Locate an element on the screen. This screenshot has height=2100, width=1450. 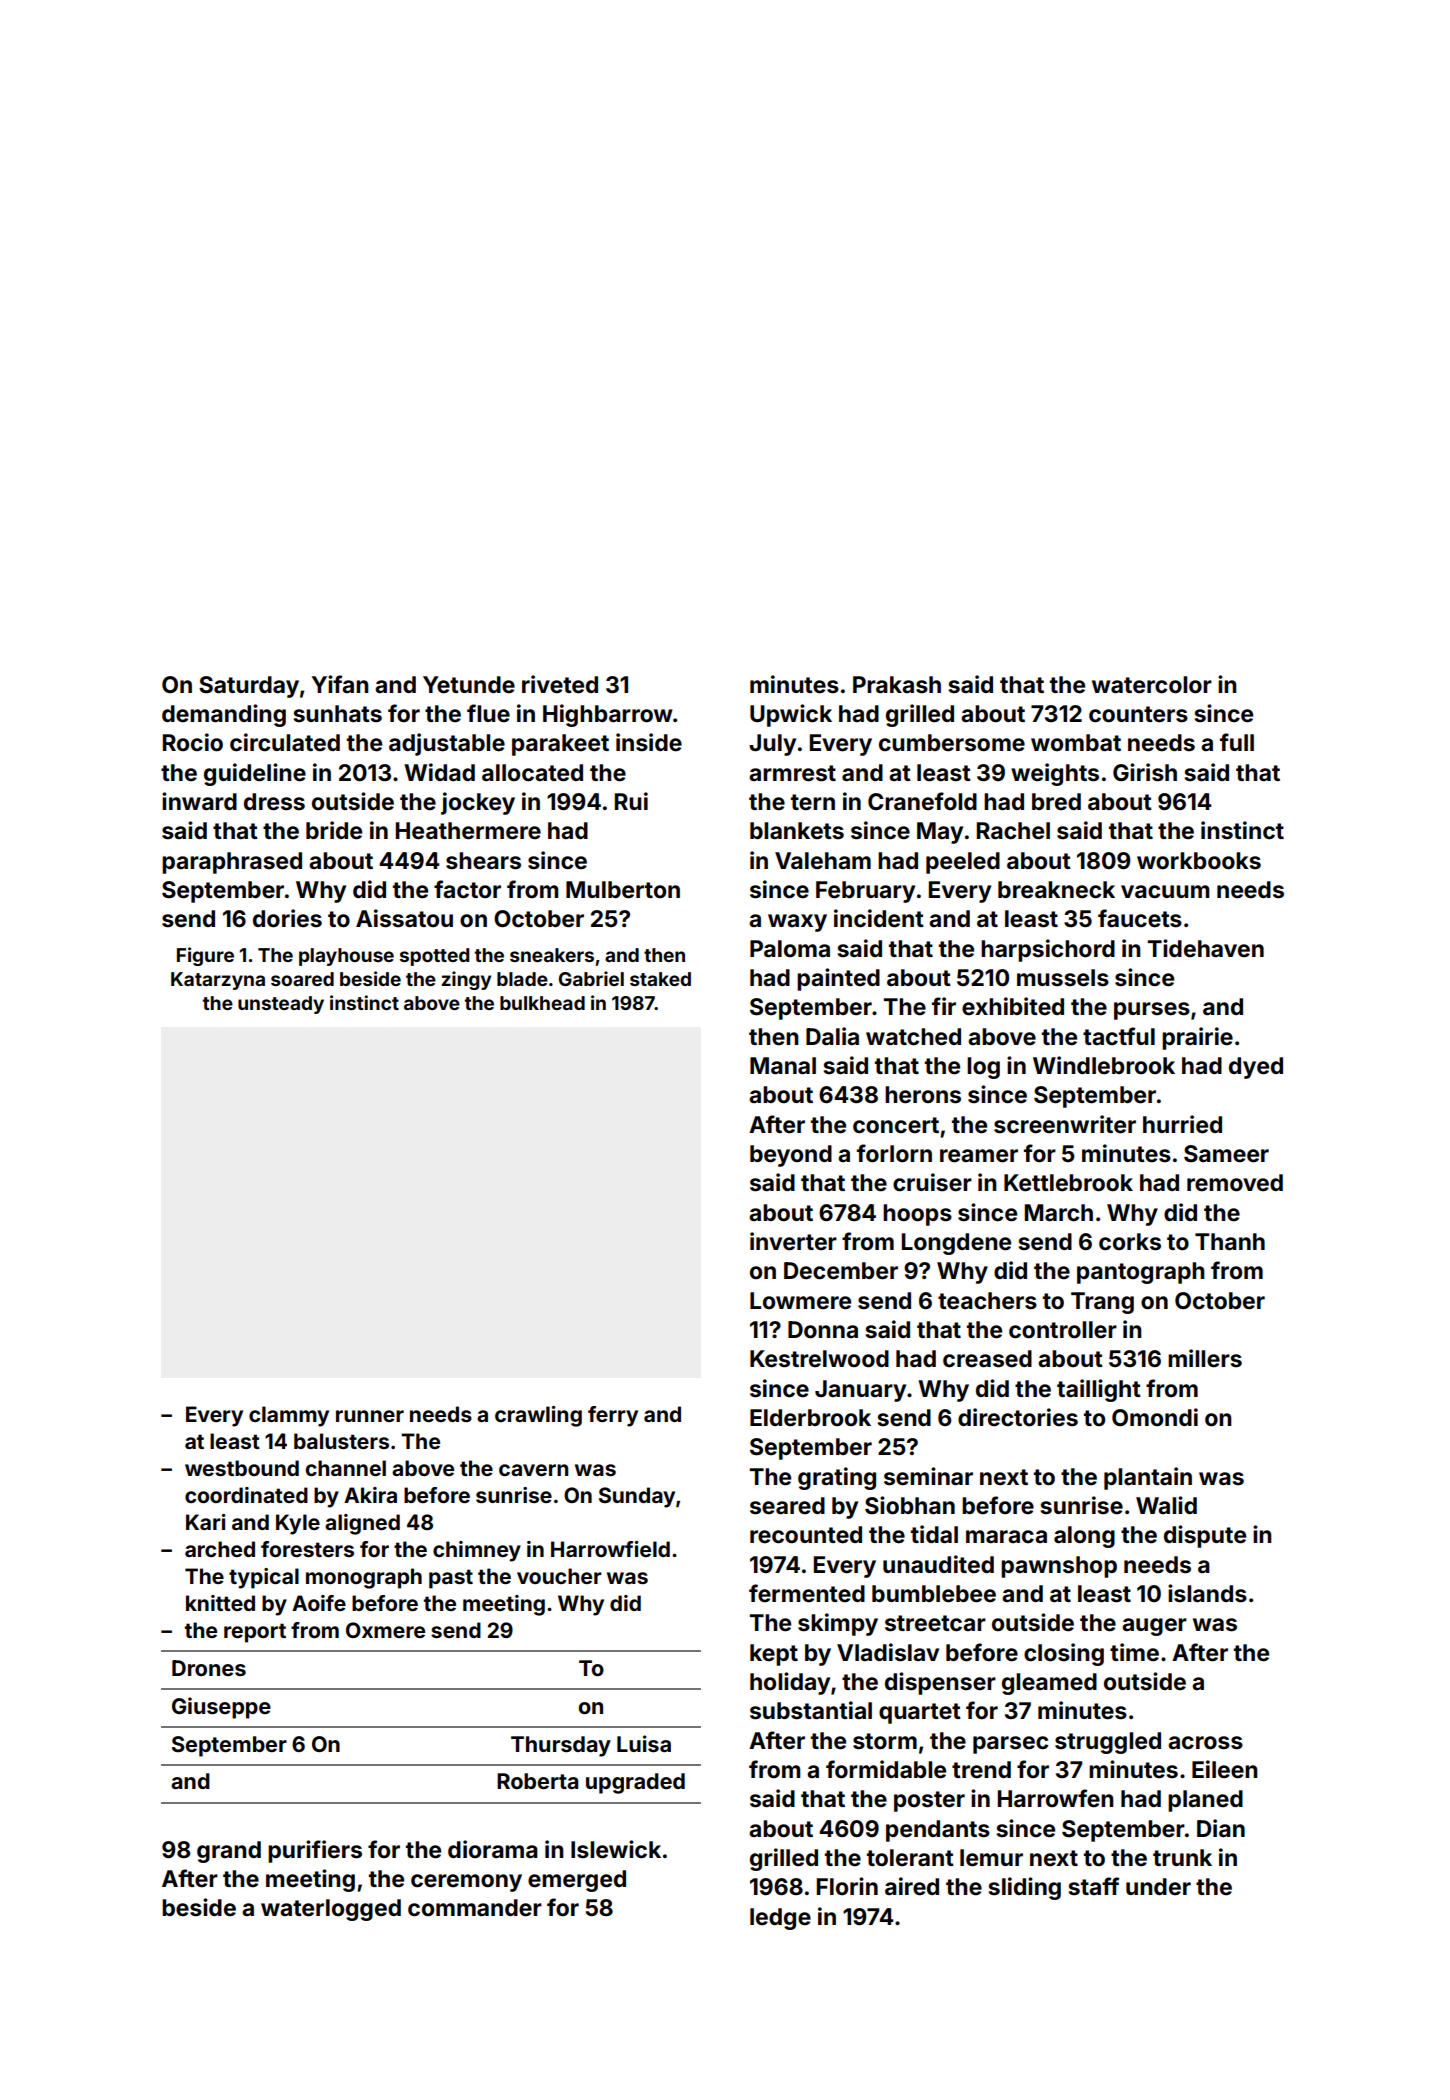
fermented is located at coordinates (807, 1593).
